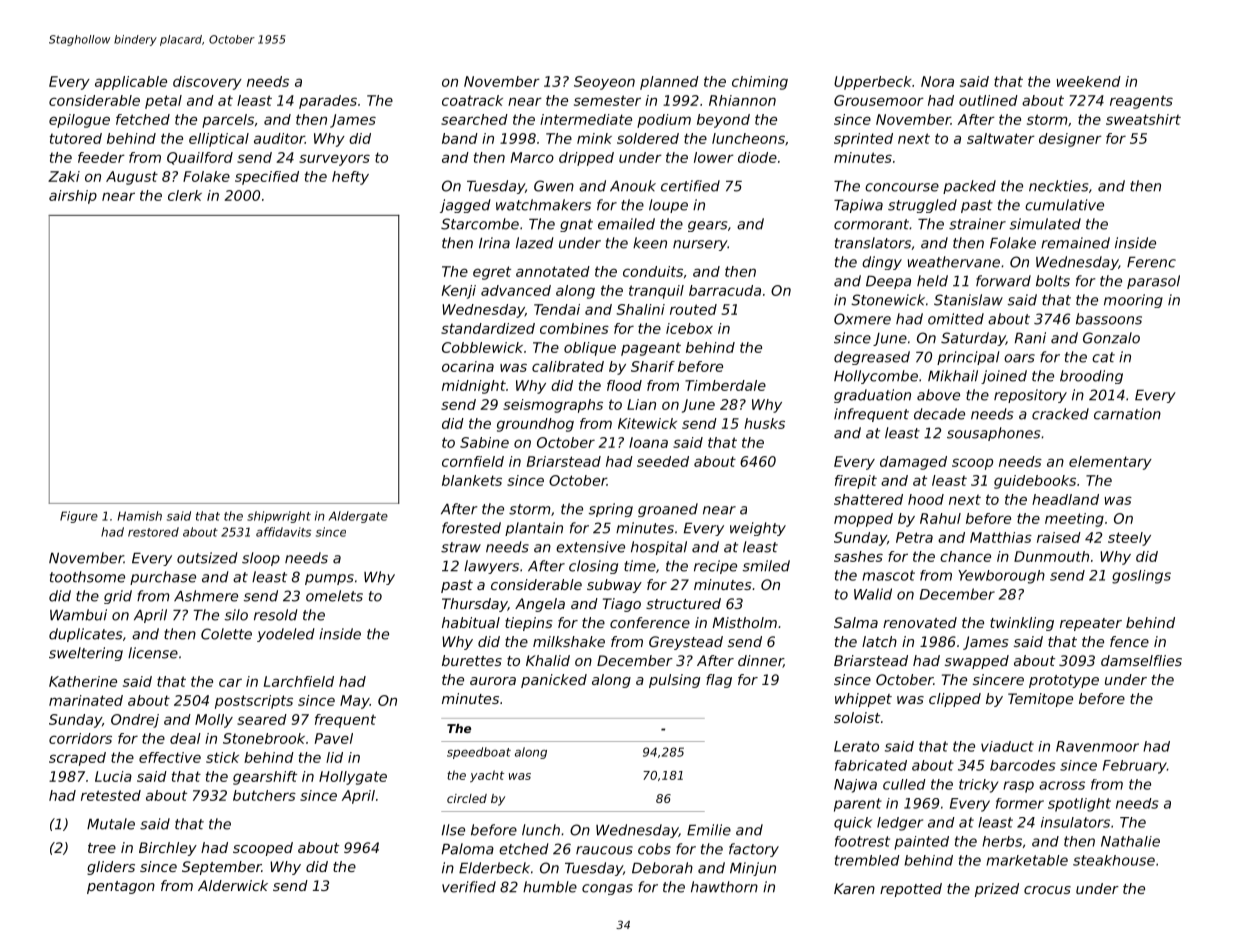  I want to click on Katherine, so click(83, 681).
